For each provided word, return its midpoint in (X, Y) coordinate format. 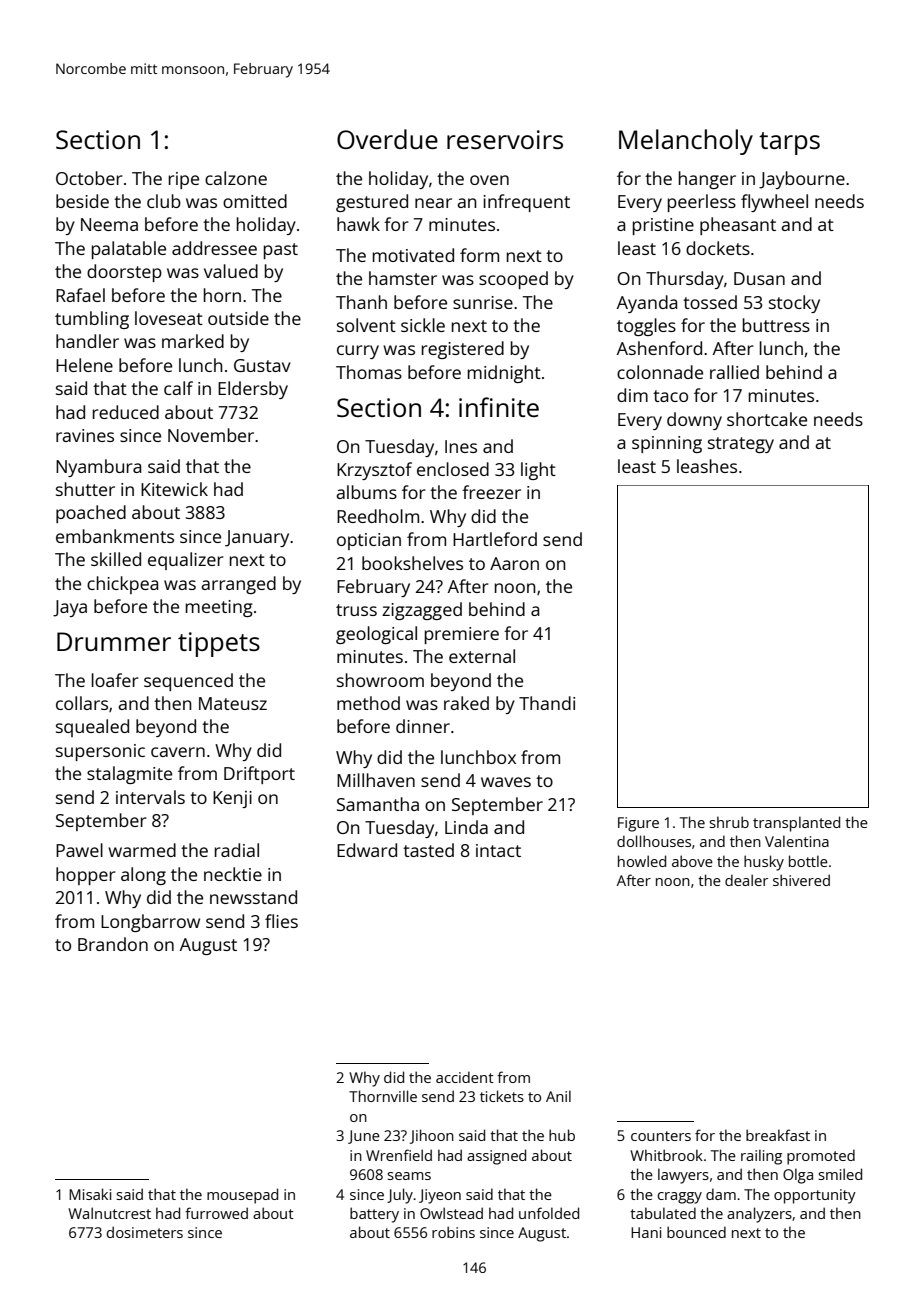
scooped (513, 280)
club (164, 201)
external (482, 656)
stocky (794, 304)
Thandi (547, 703)
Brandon (113, 944)
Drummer (114, 641)
